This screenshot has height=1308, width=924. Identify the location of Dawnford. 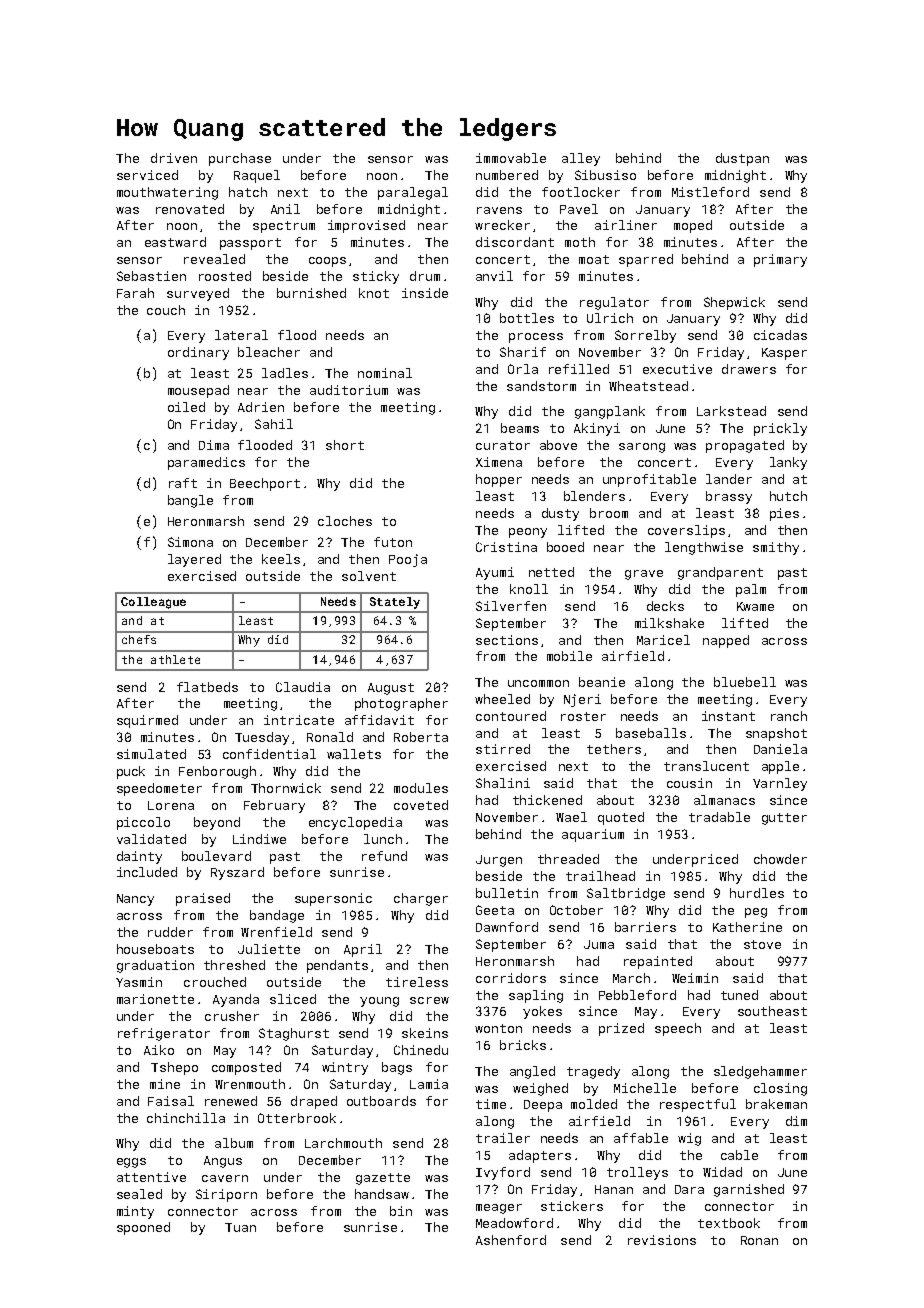
(507, 927).
